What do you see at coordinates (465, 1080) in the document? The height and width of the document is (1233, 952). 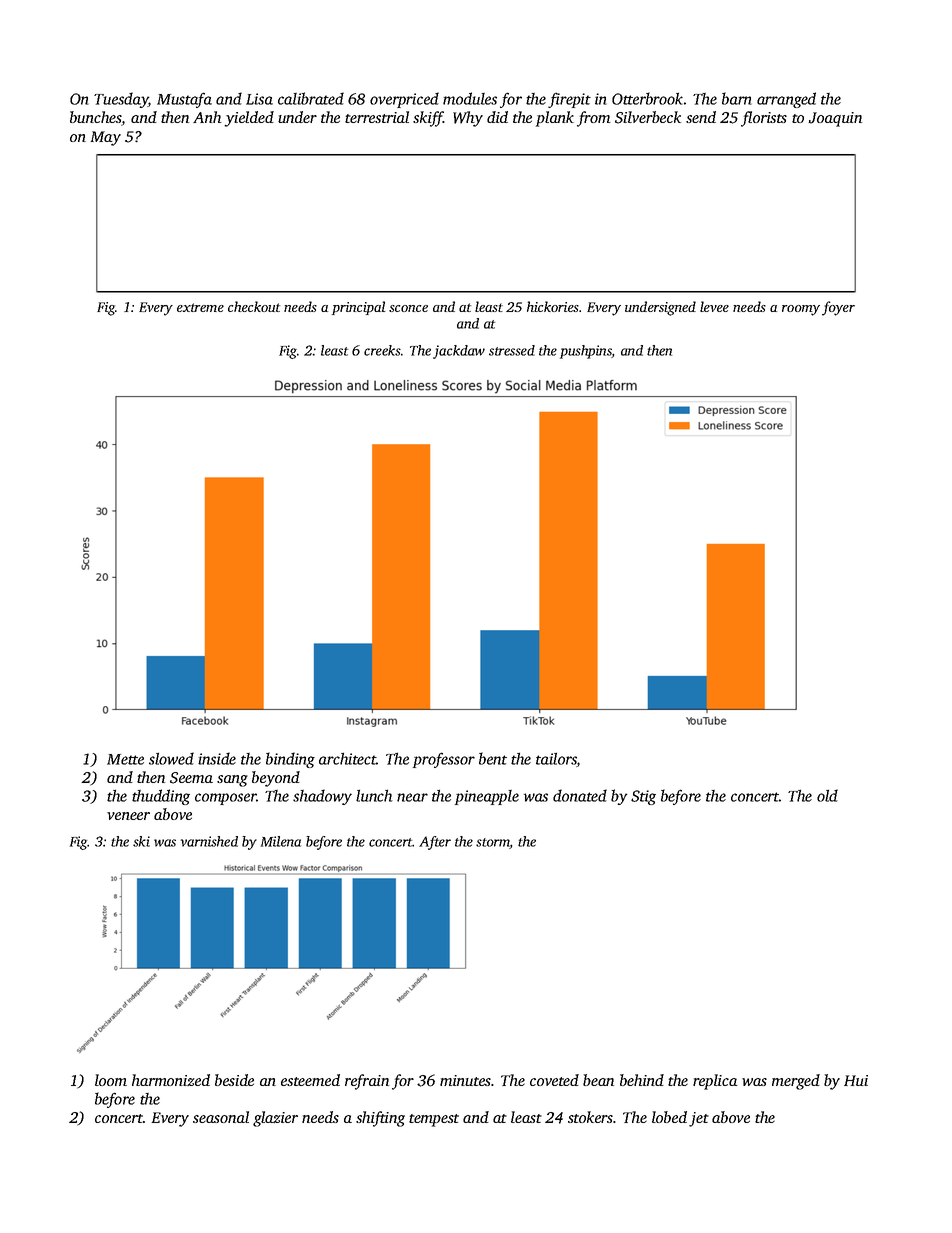 I see `minutes` at bounding box center [465, 1080].
